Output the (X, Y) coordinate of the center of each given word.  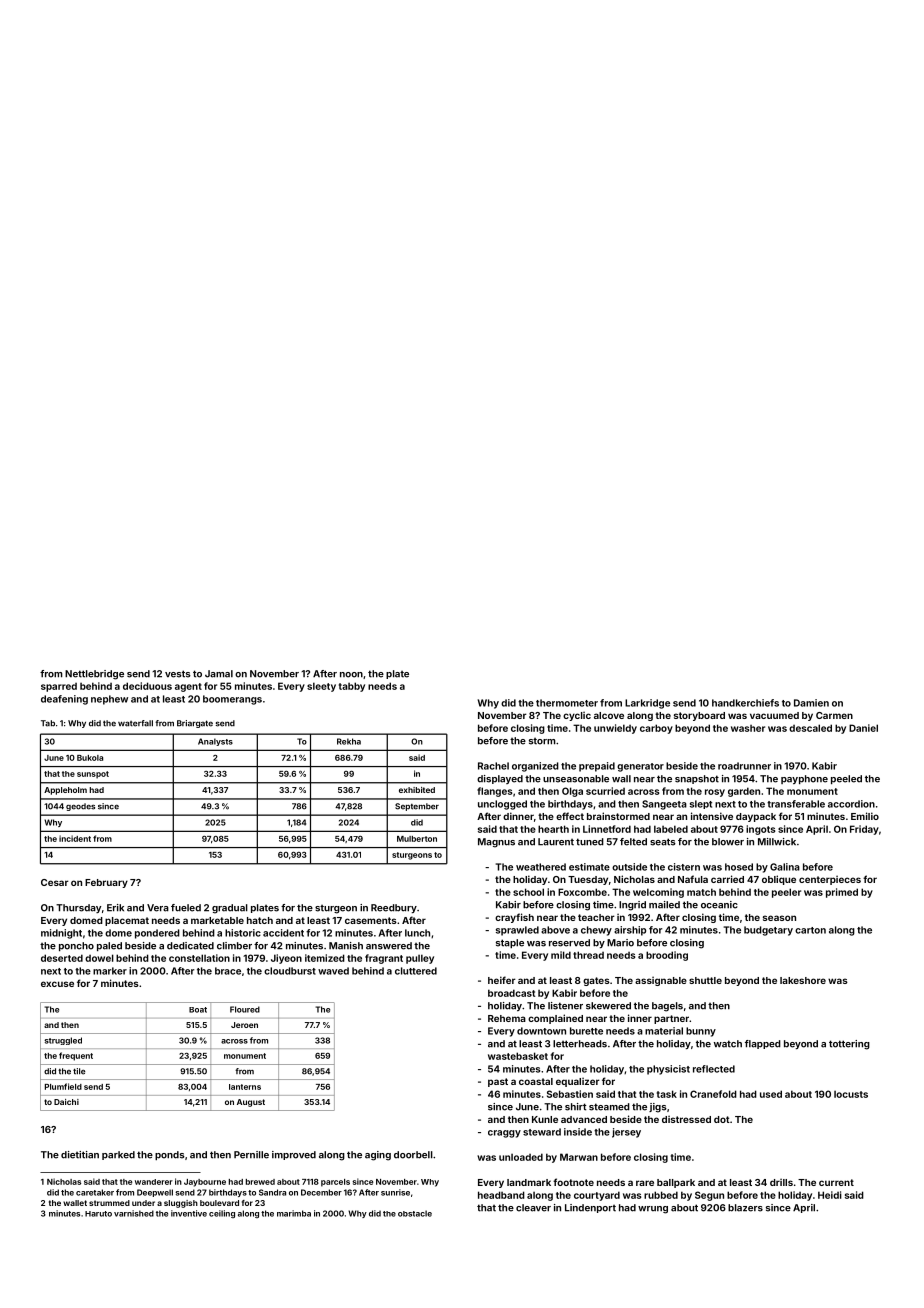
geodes (80, 807)
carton (810, 930)
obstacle (415, 1213)
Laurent (556, 842)
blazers (745, 1208)
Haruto (98, 1214)
